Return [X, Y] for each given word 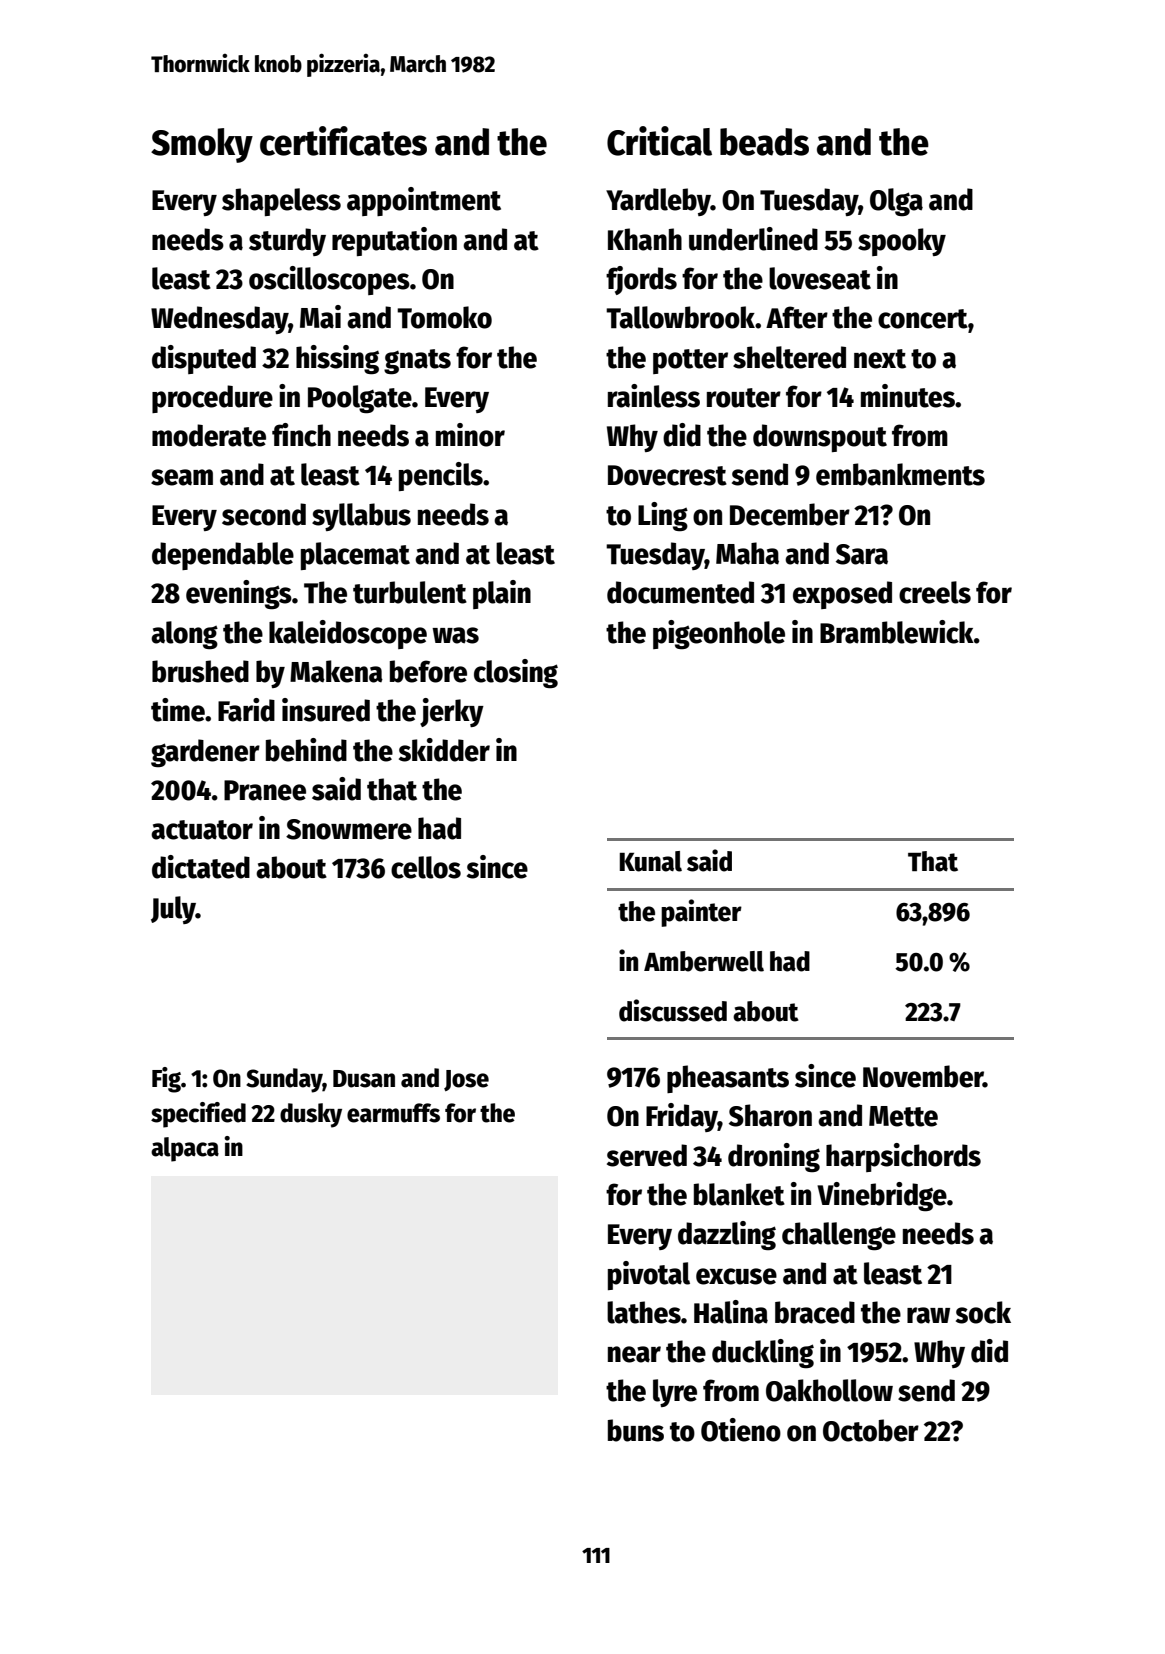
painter [701, 913]
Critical [659, 141]
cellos [426, 867]
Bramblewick [897, 632]
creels [935, 592]
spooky [902, 242]
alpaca [185, 1149]
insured [326, 710]
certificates [343, 141]
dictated [201, 867]
